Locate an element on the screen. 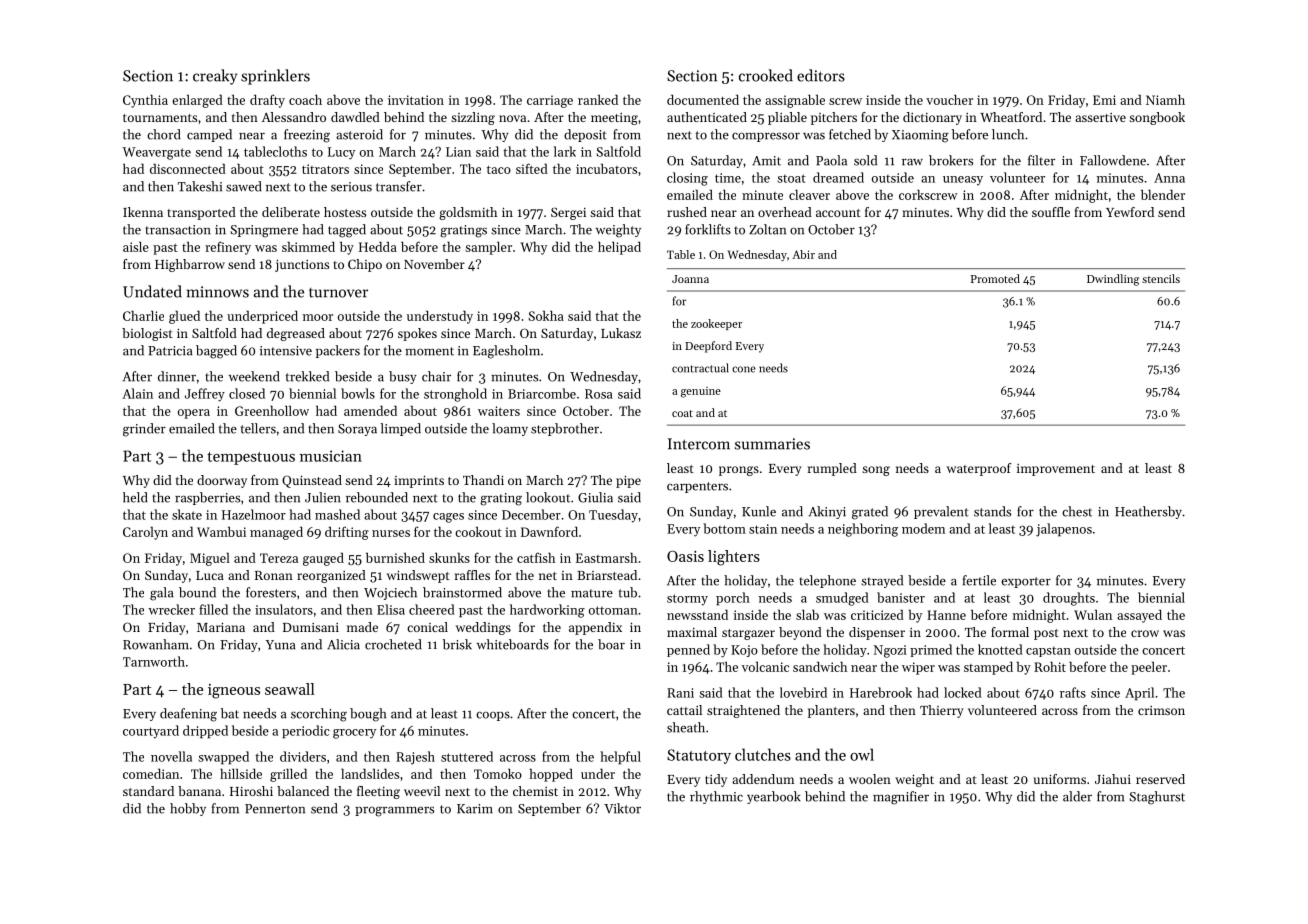 The image size is (1308, 924). volcanic is located at coordinates (765, 666).
